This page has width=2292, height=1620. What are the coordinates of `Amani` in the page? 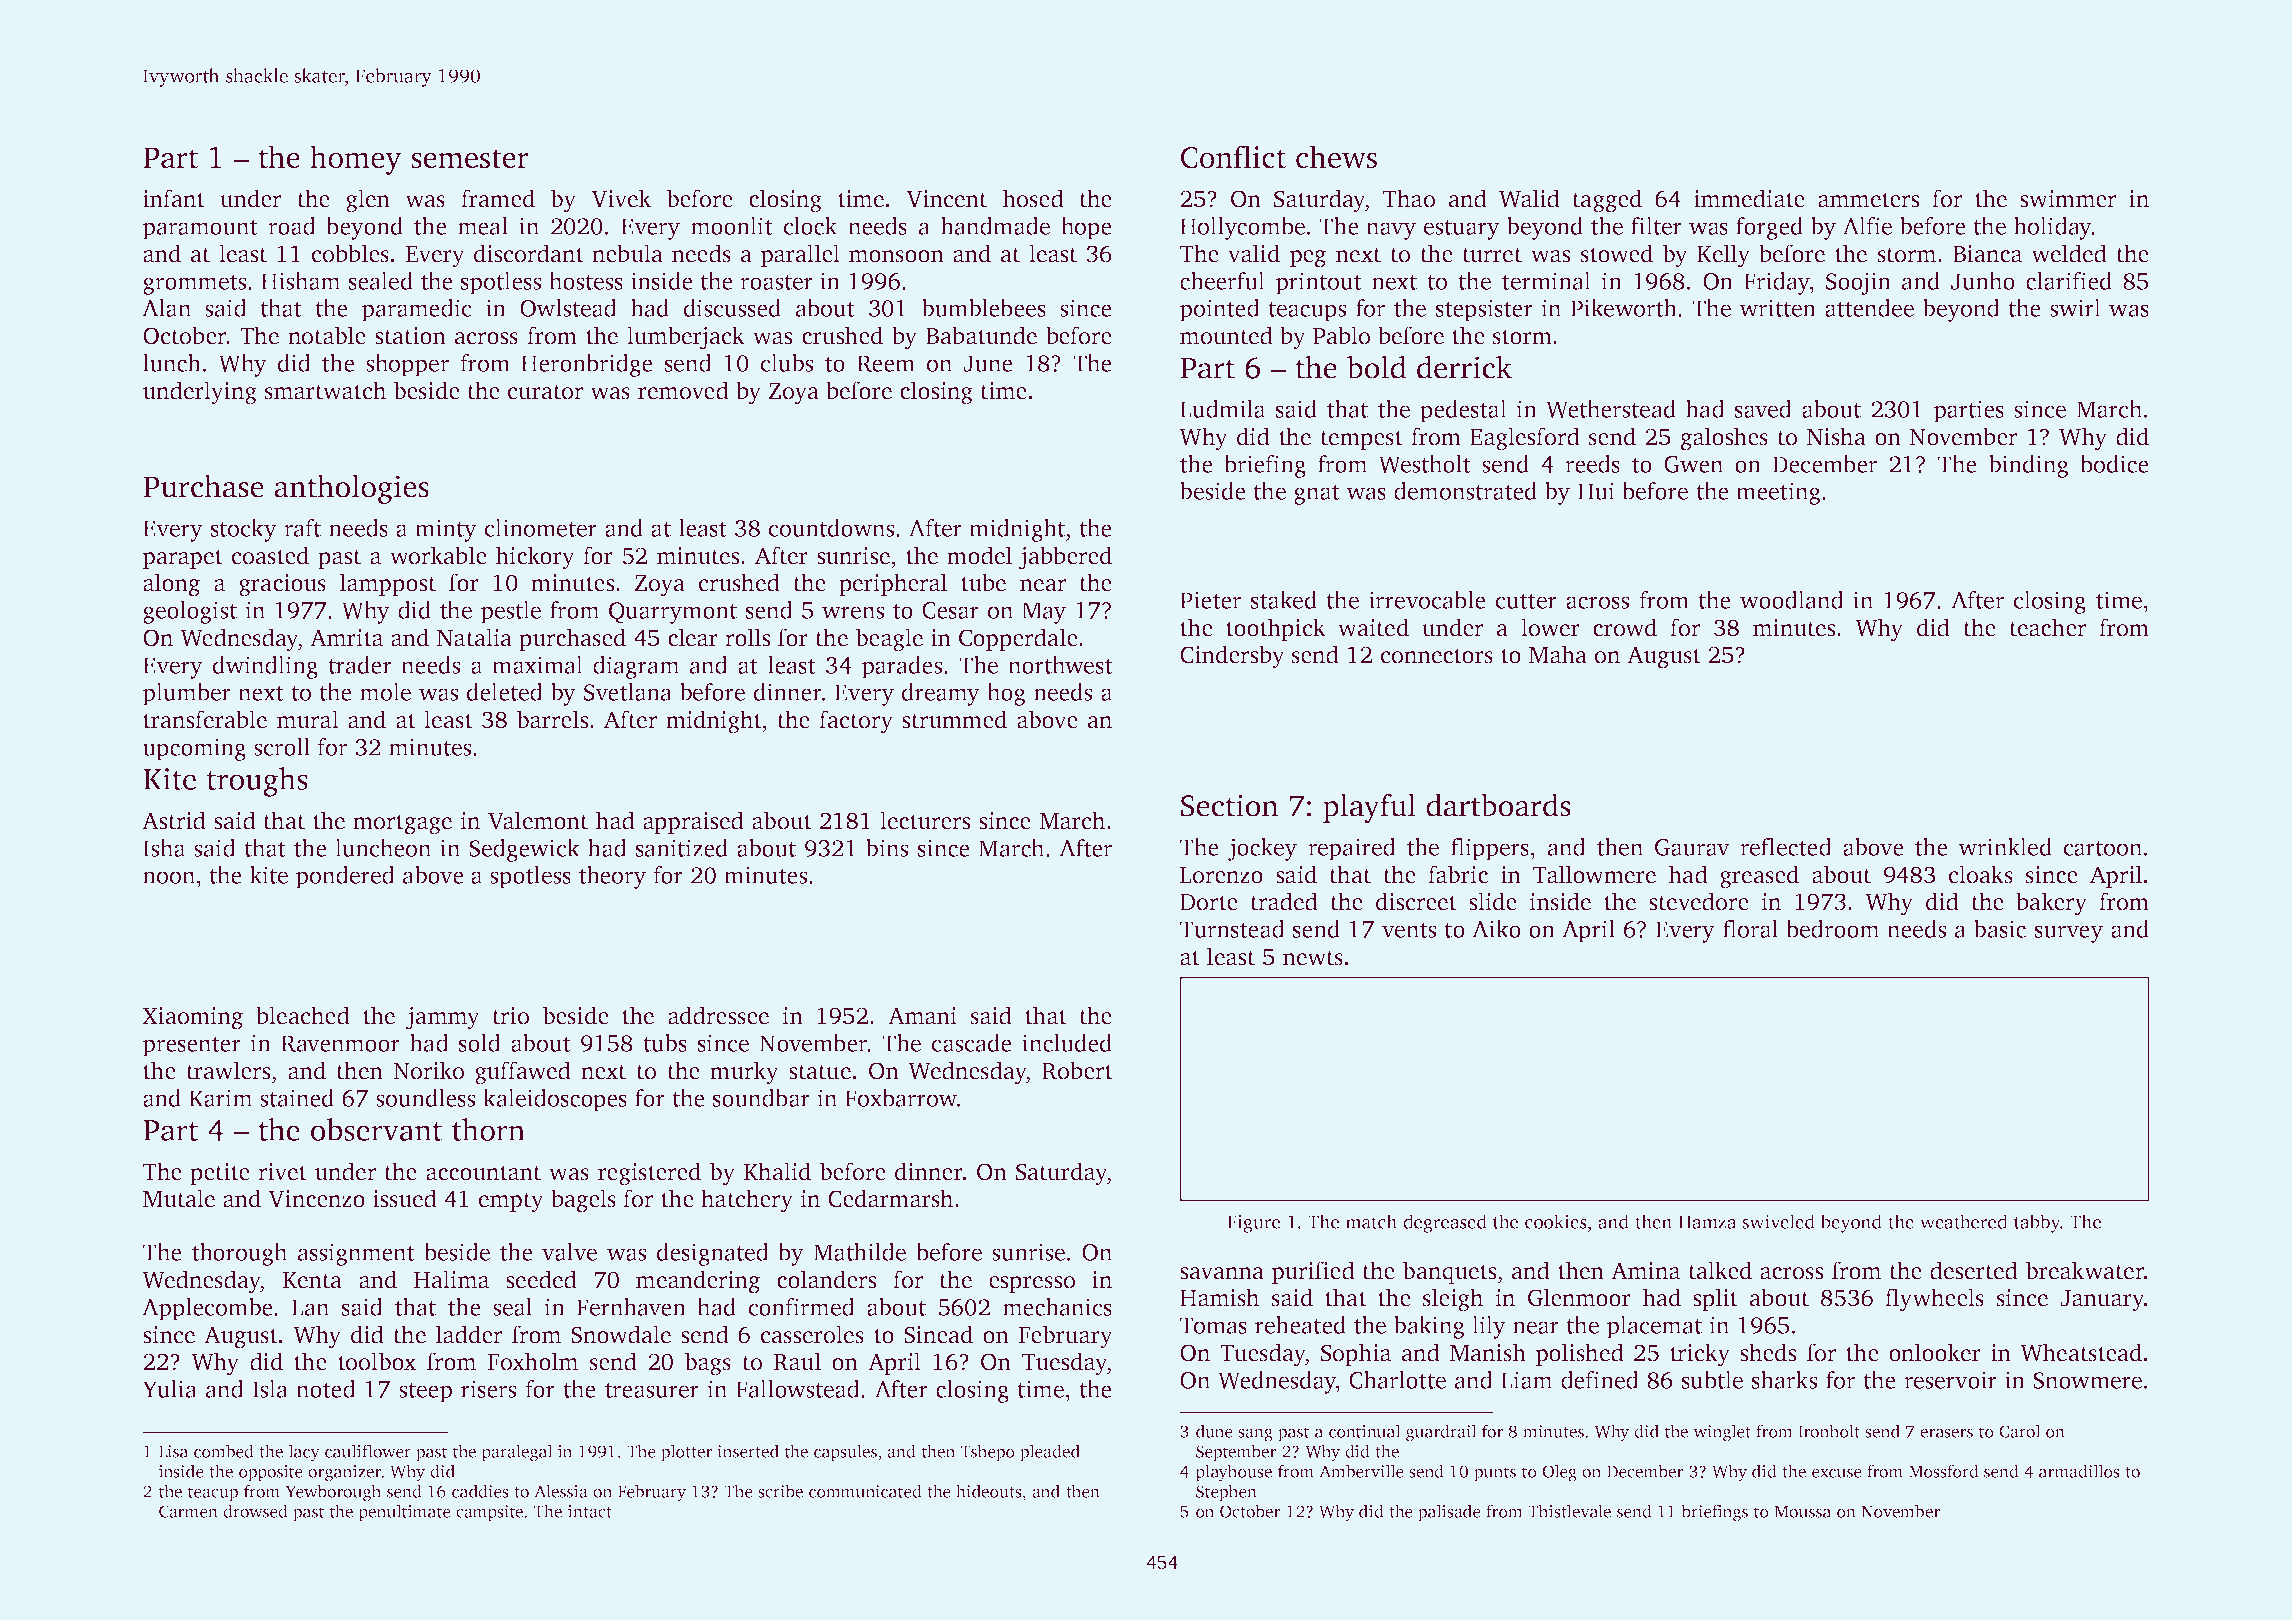 It's located at (922, 1016).
